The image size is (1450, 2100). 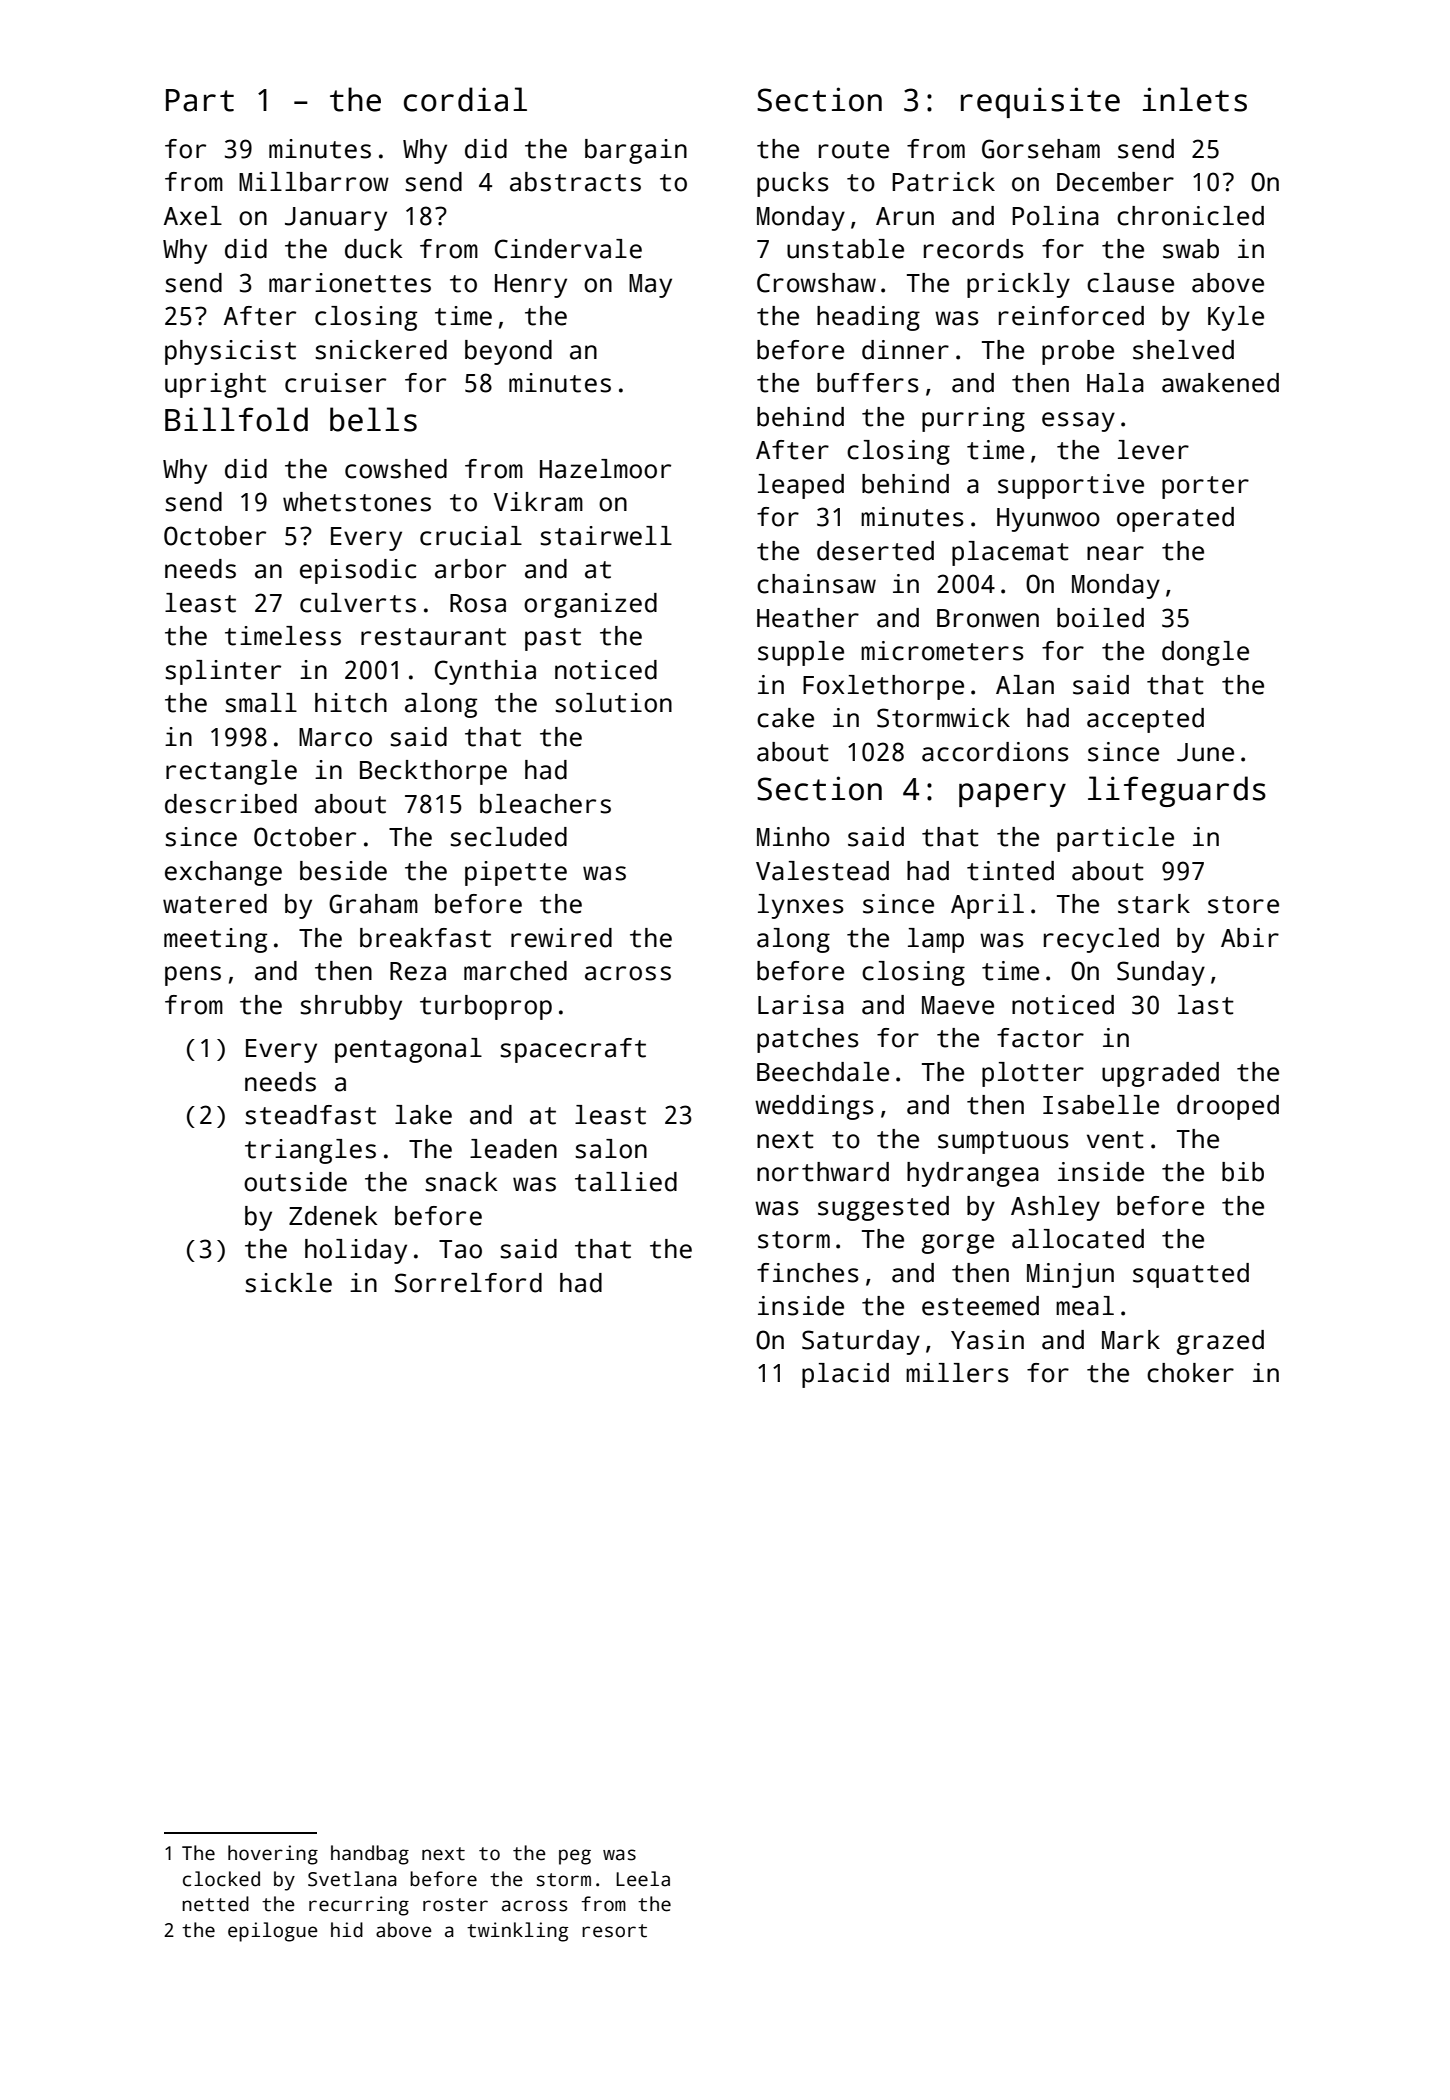 I want to click on allocated, so click(x=1078, y=1239).
